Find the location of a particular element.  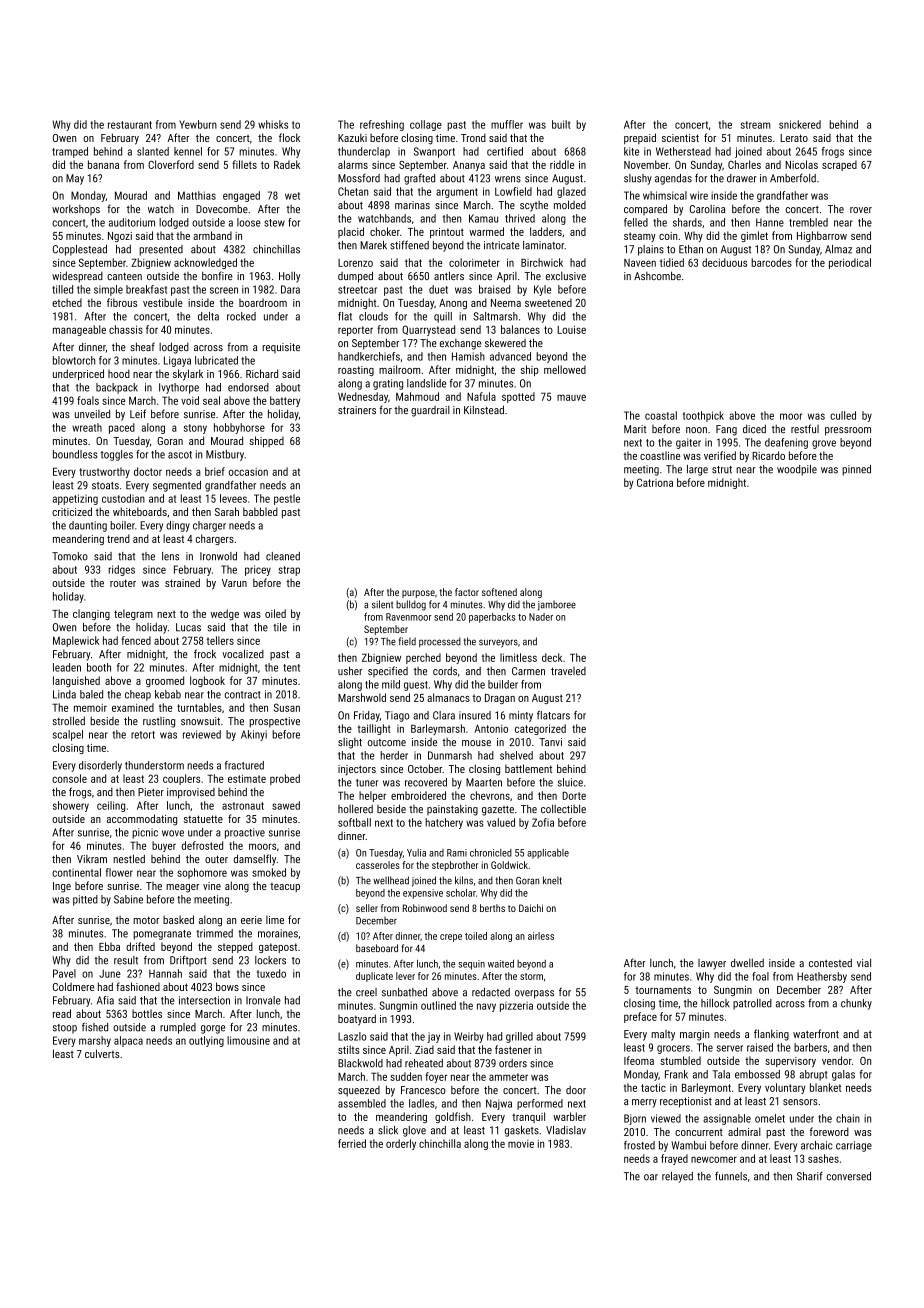

woodpile is located at coordinates (797, 470).
